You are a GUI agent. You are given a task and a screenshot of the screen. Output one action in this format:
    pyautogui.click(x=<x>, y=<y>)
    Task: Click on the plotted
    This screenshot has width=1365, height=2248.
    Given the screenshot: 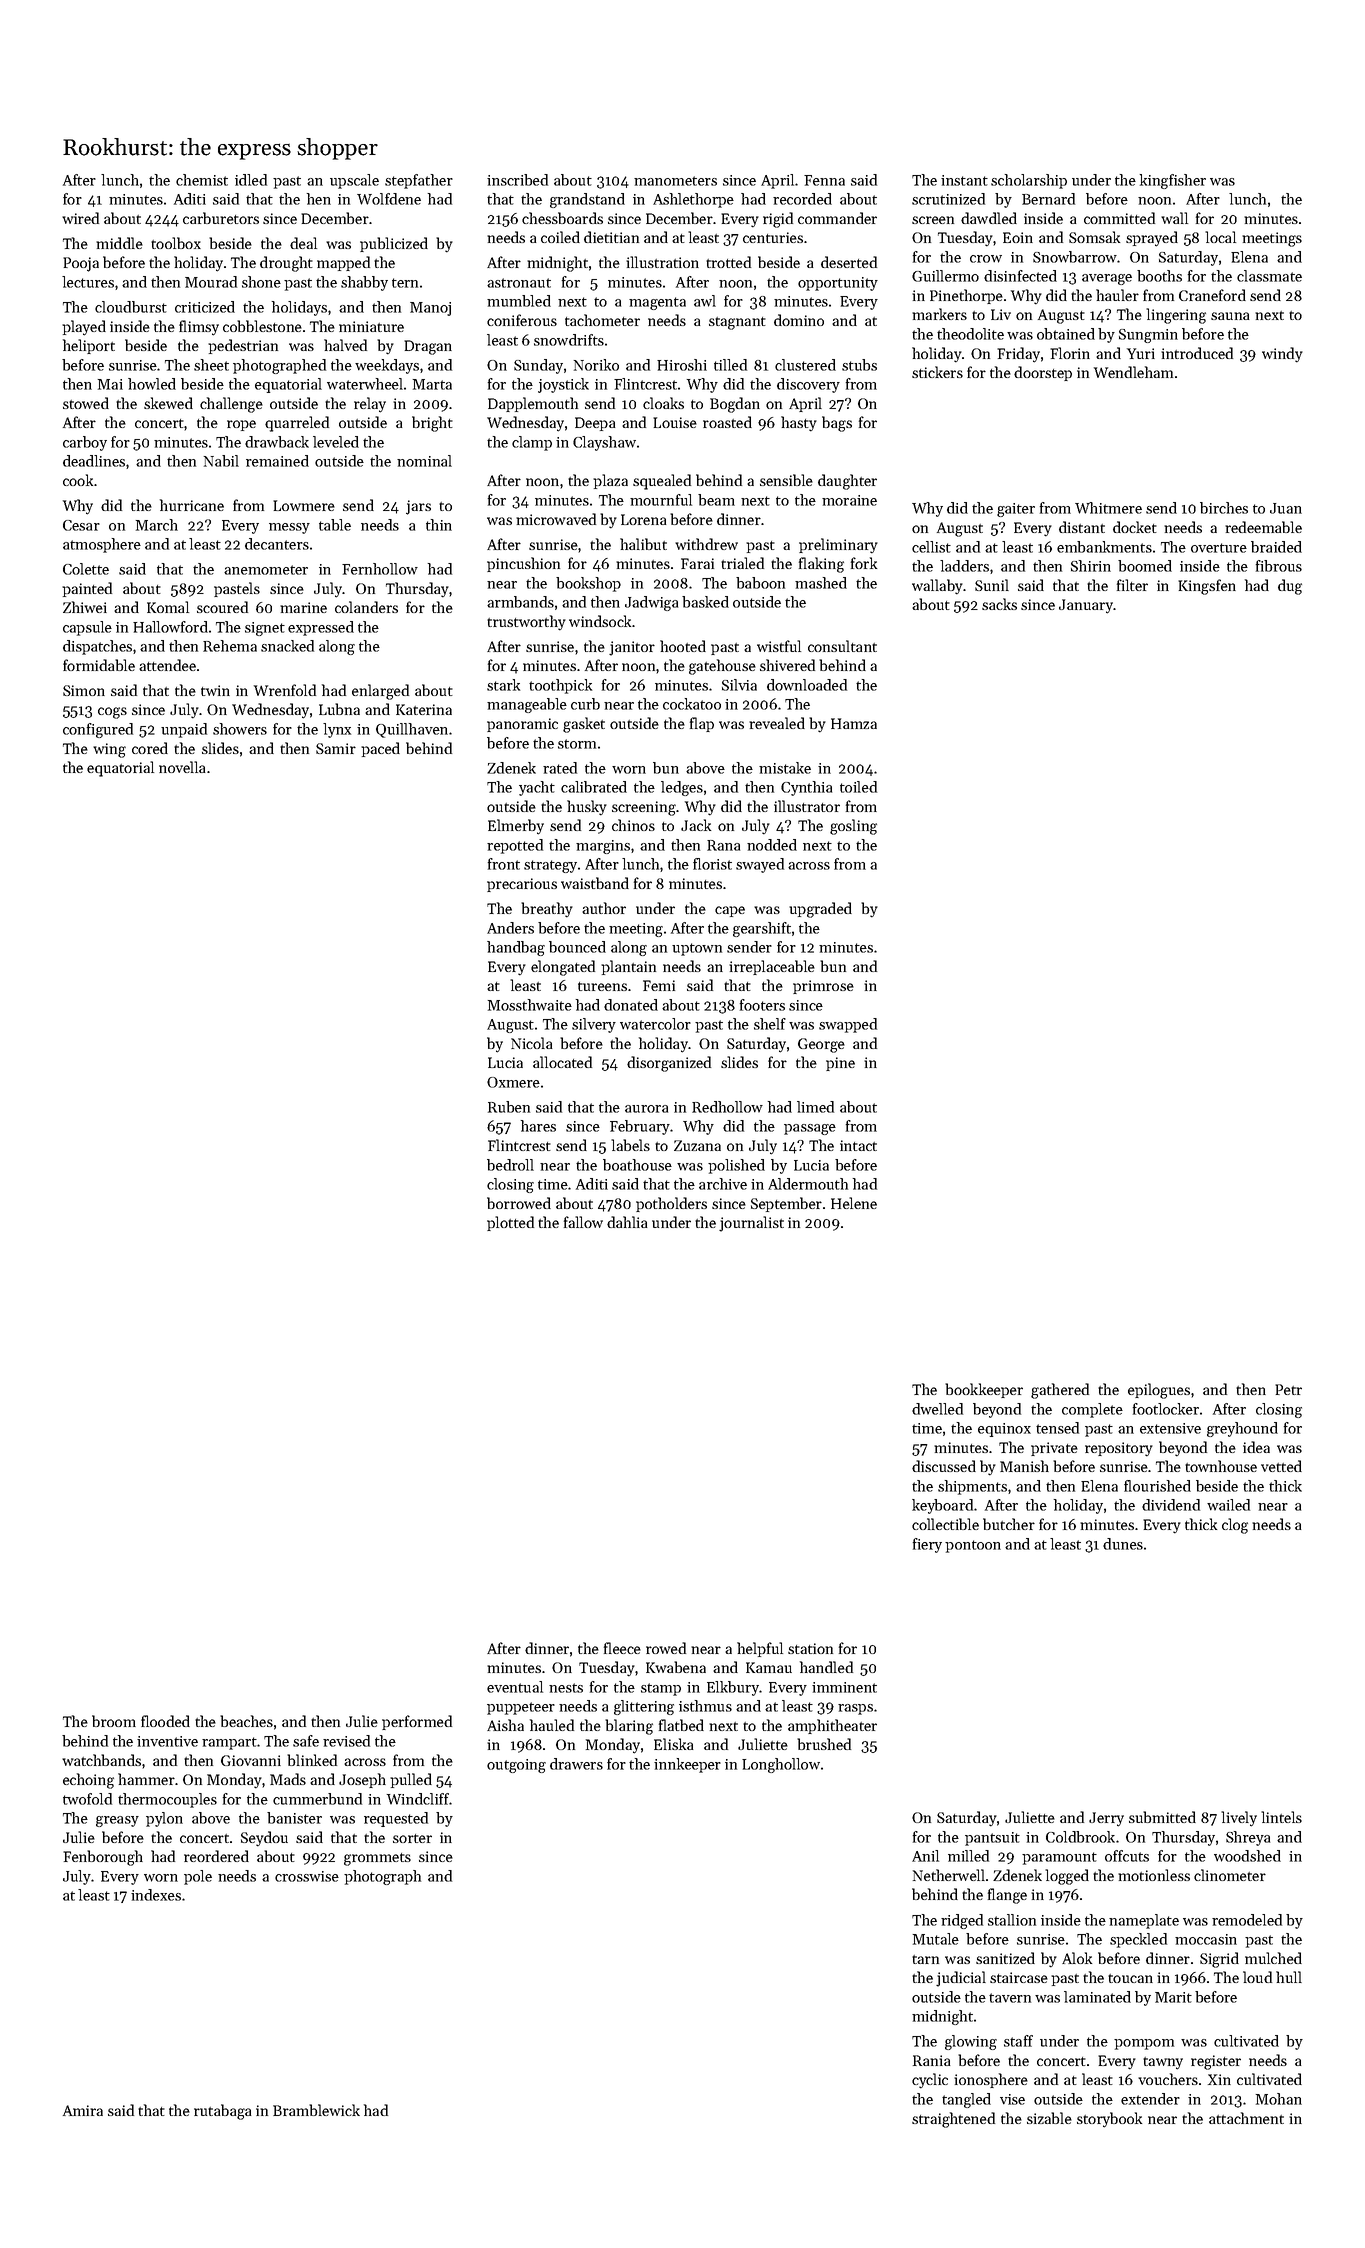 What is the action you would take?
    pyautogui.click(x=510, y=1223)
